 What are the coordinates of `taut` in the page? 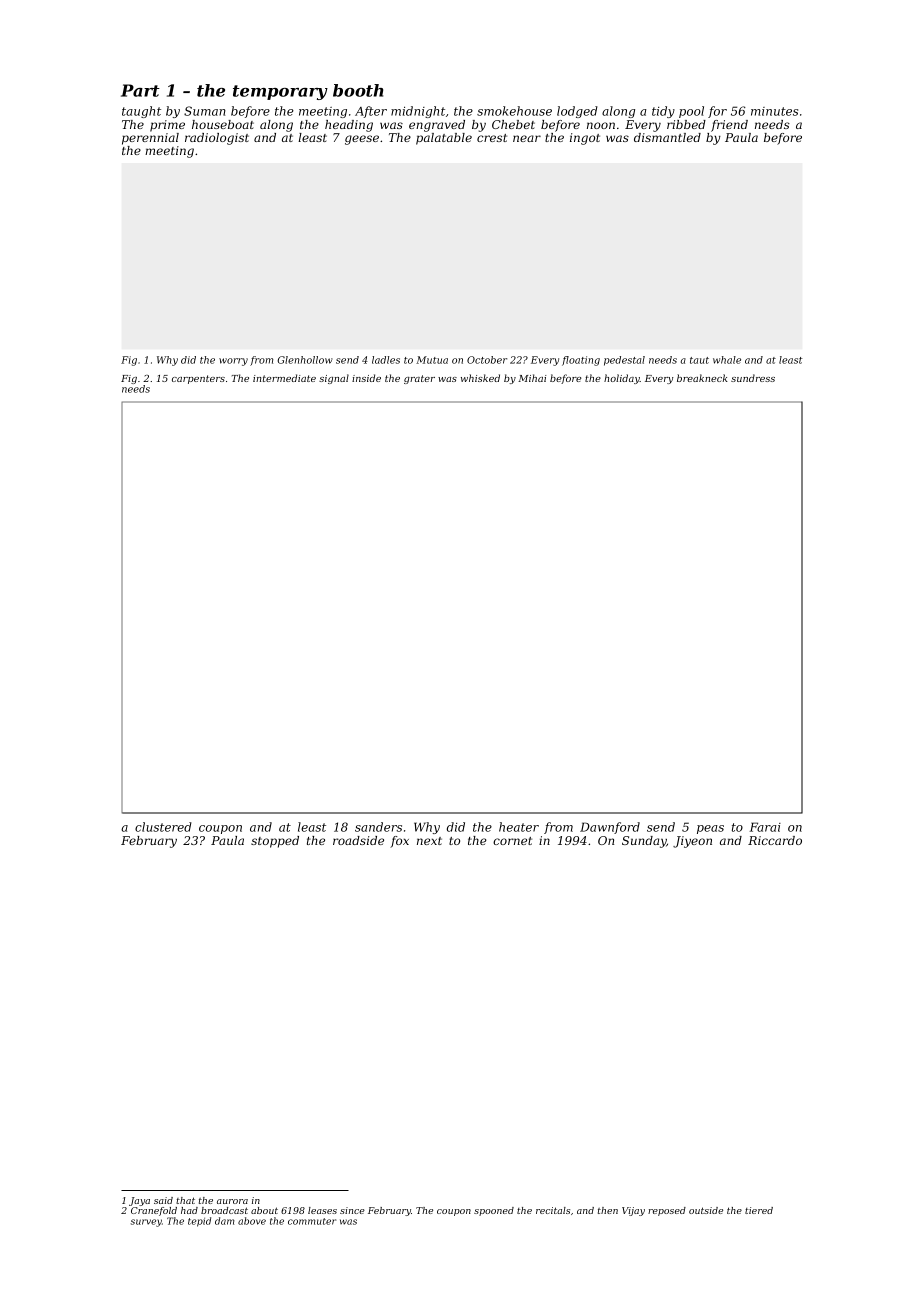 It's located at (699, 360).
